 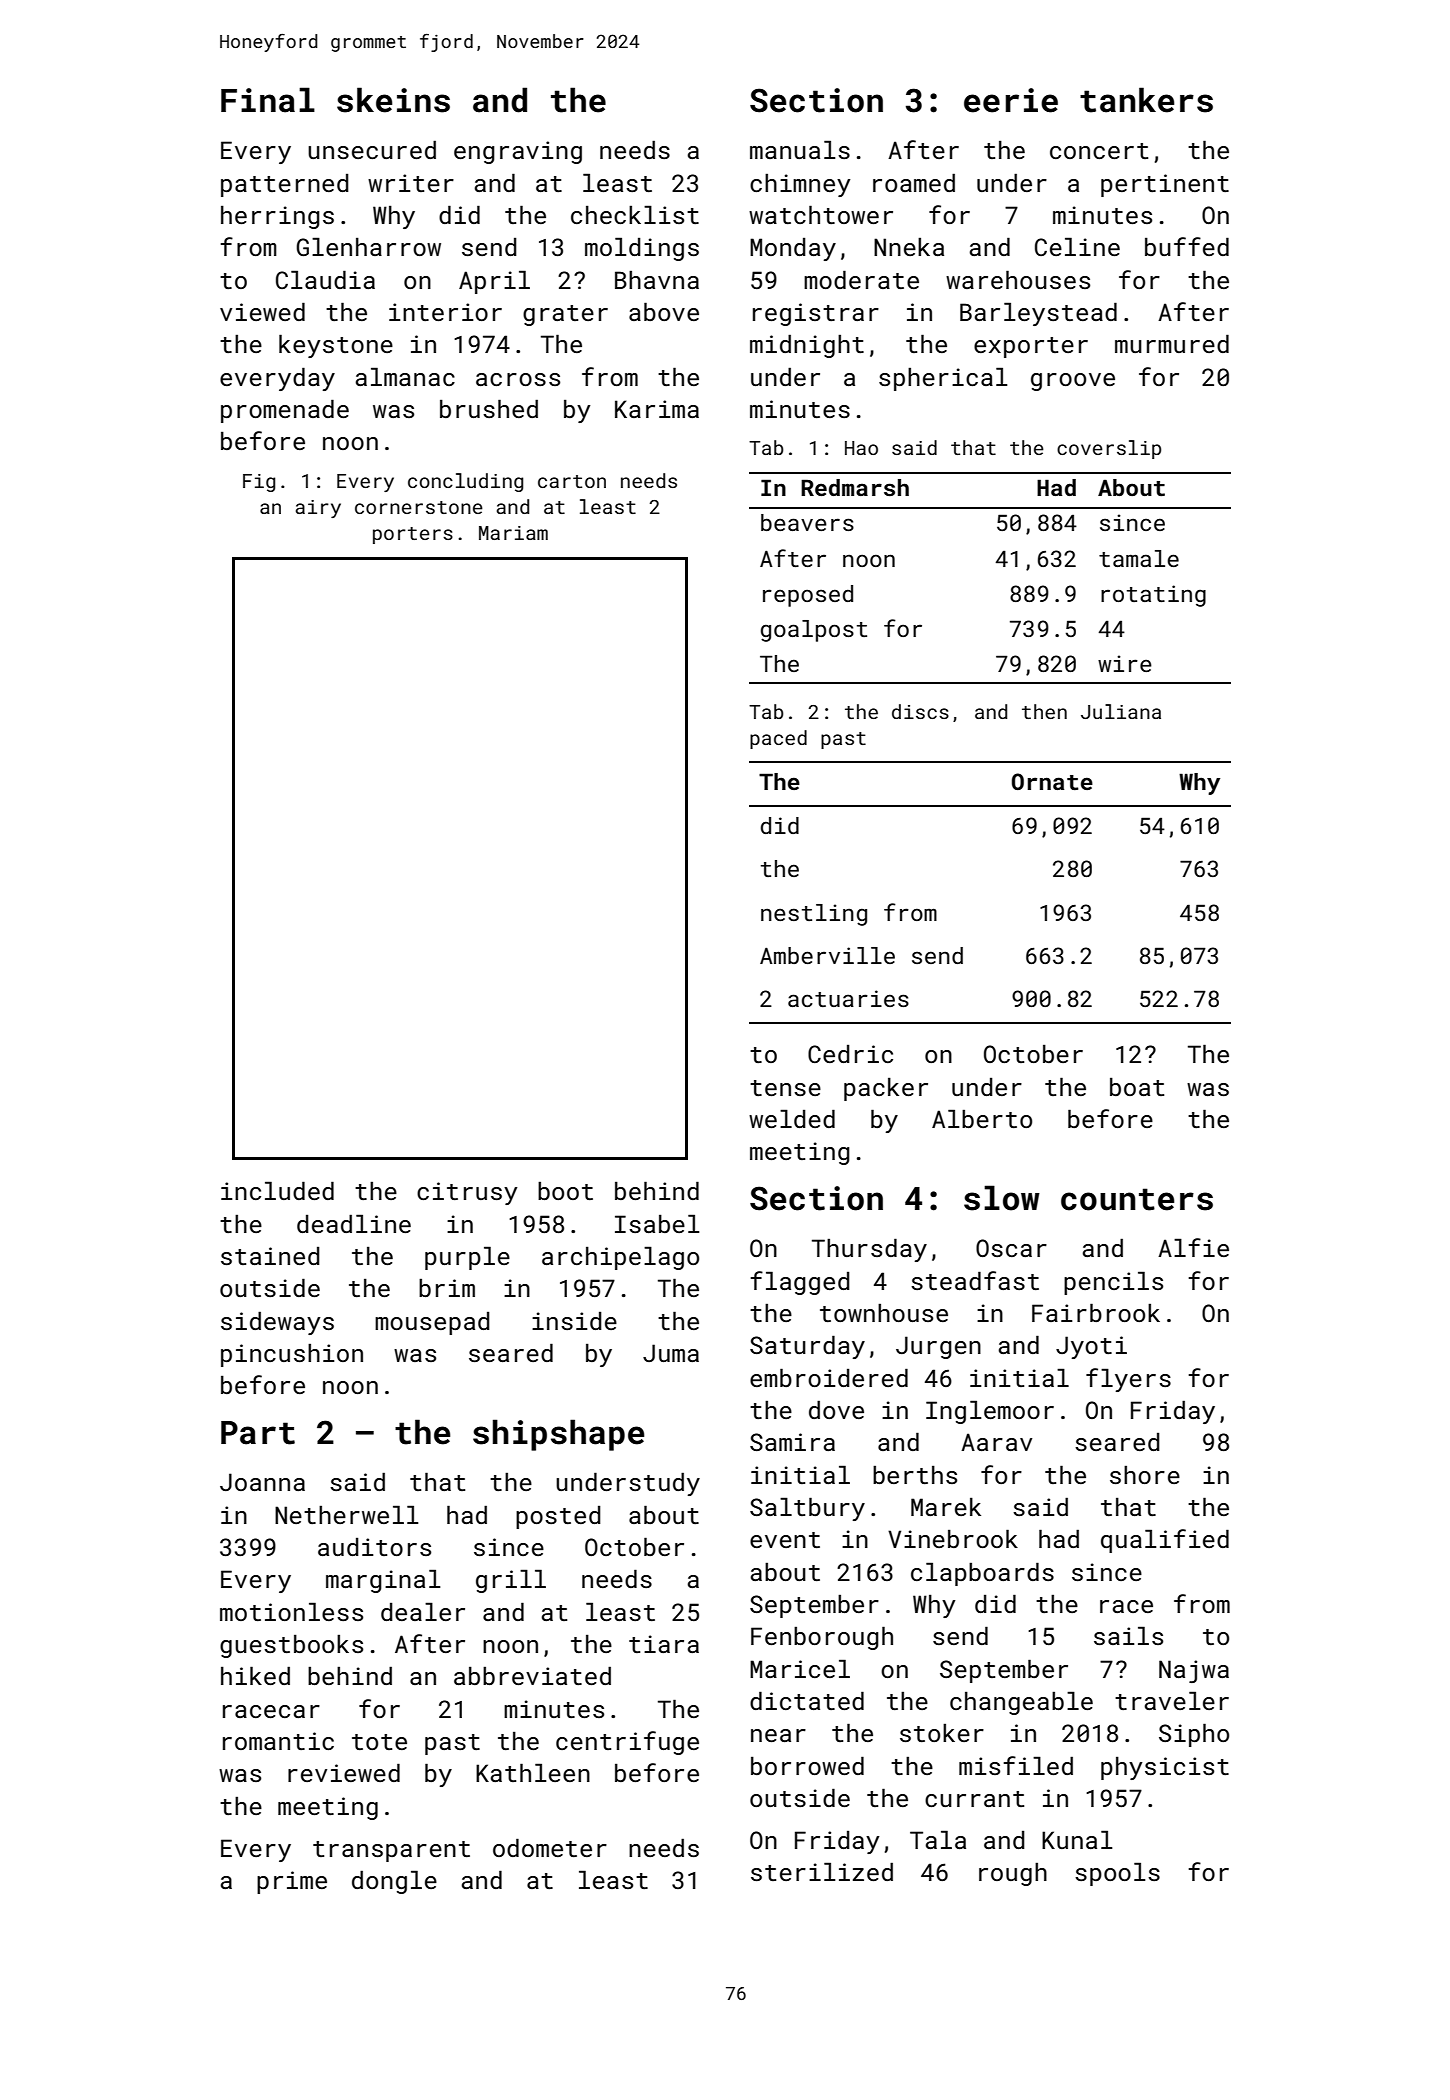 I want to click on Mariam, so click(x=513, y=533).
